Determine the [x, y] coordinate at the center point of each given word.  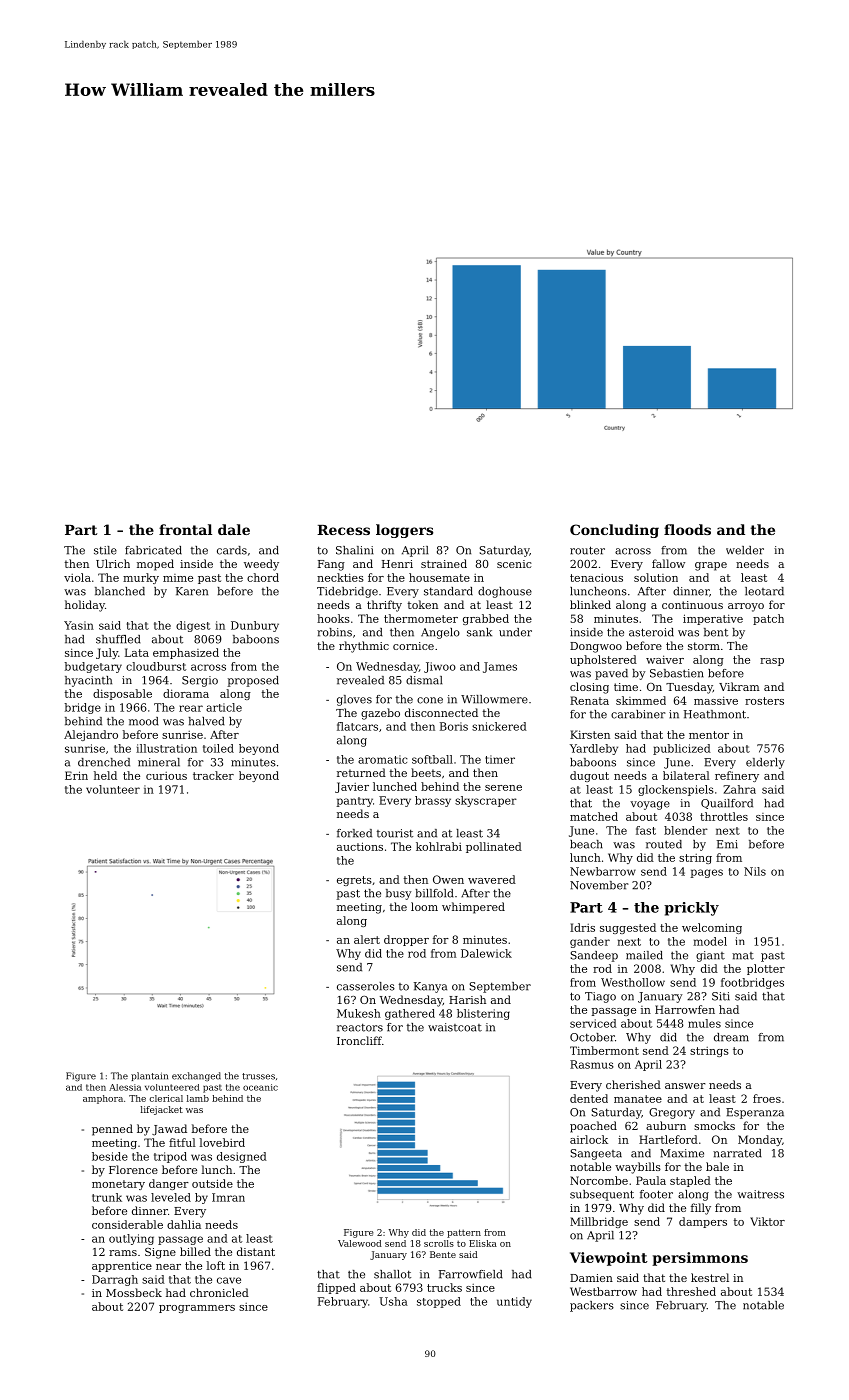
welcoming [712, 928]
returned [361, 772]
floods [687, 529]
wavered [492, 879]
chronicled [219, 1292]
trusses [258, 1076]
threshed [691, 1291]
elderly [765, 763]
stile [105, 550]
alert [367, 939]
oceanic [260, 1087]
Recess [343, 530]
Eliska [483, 1243]
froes [767, 1098]
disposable [122, 694]
